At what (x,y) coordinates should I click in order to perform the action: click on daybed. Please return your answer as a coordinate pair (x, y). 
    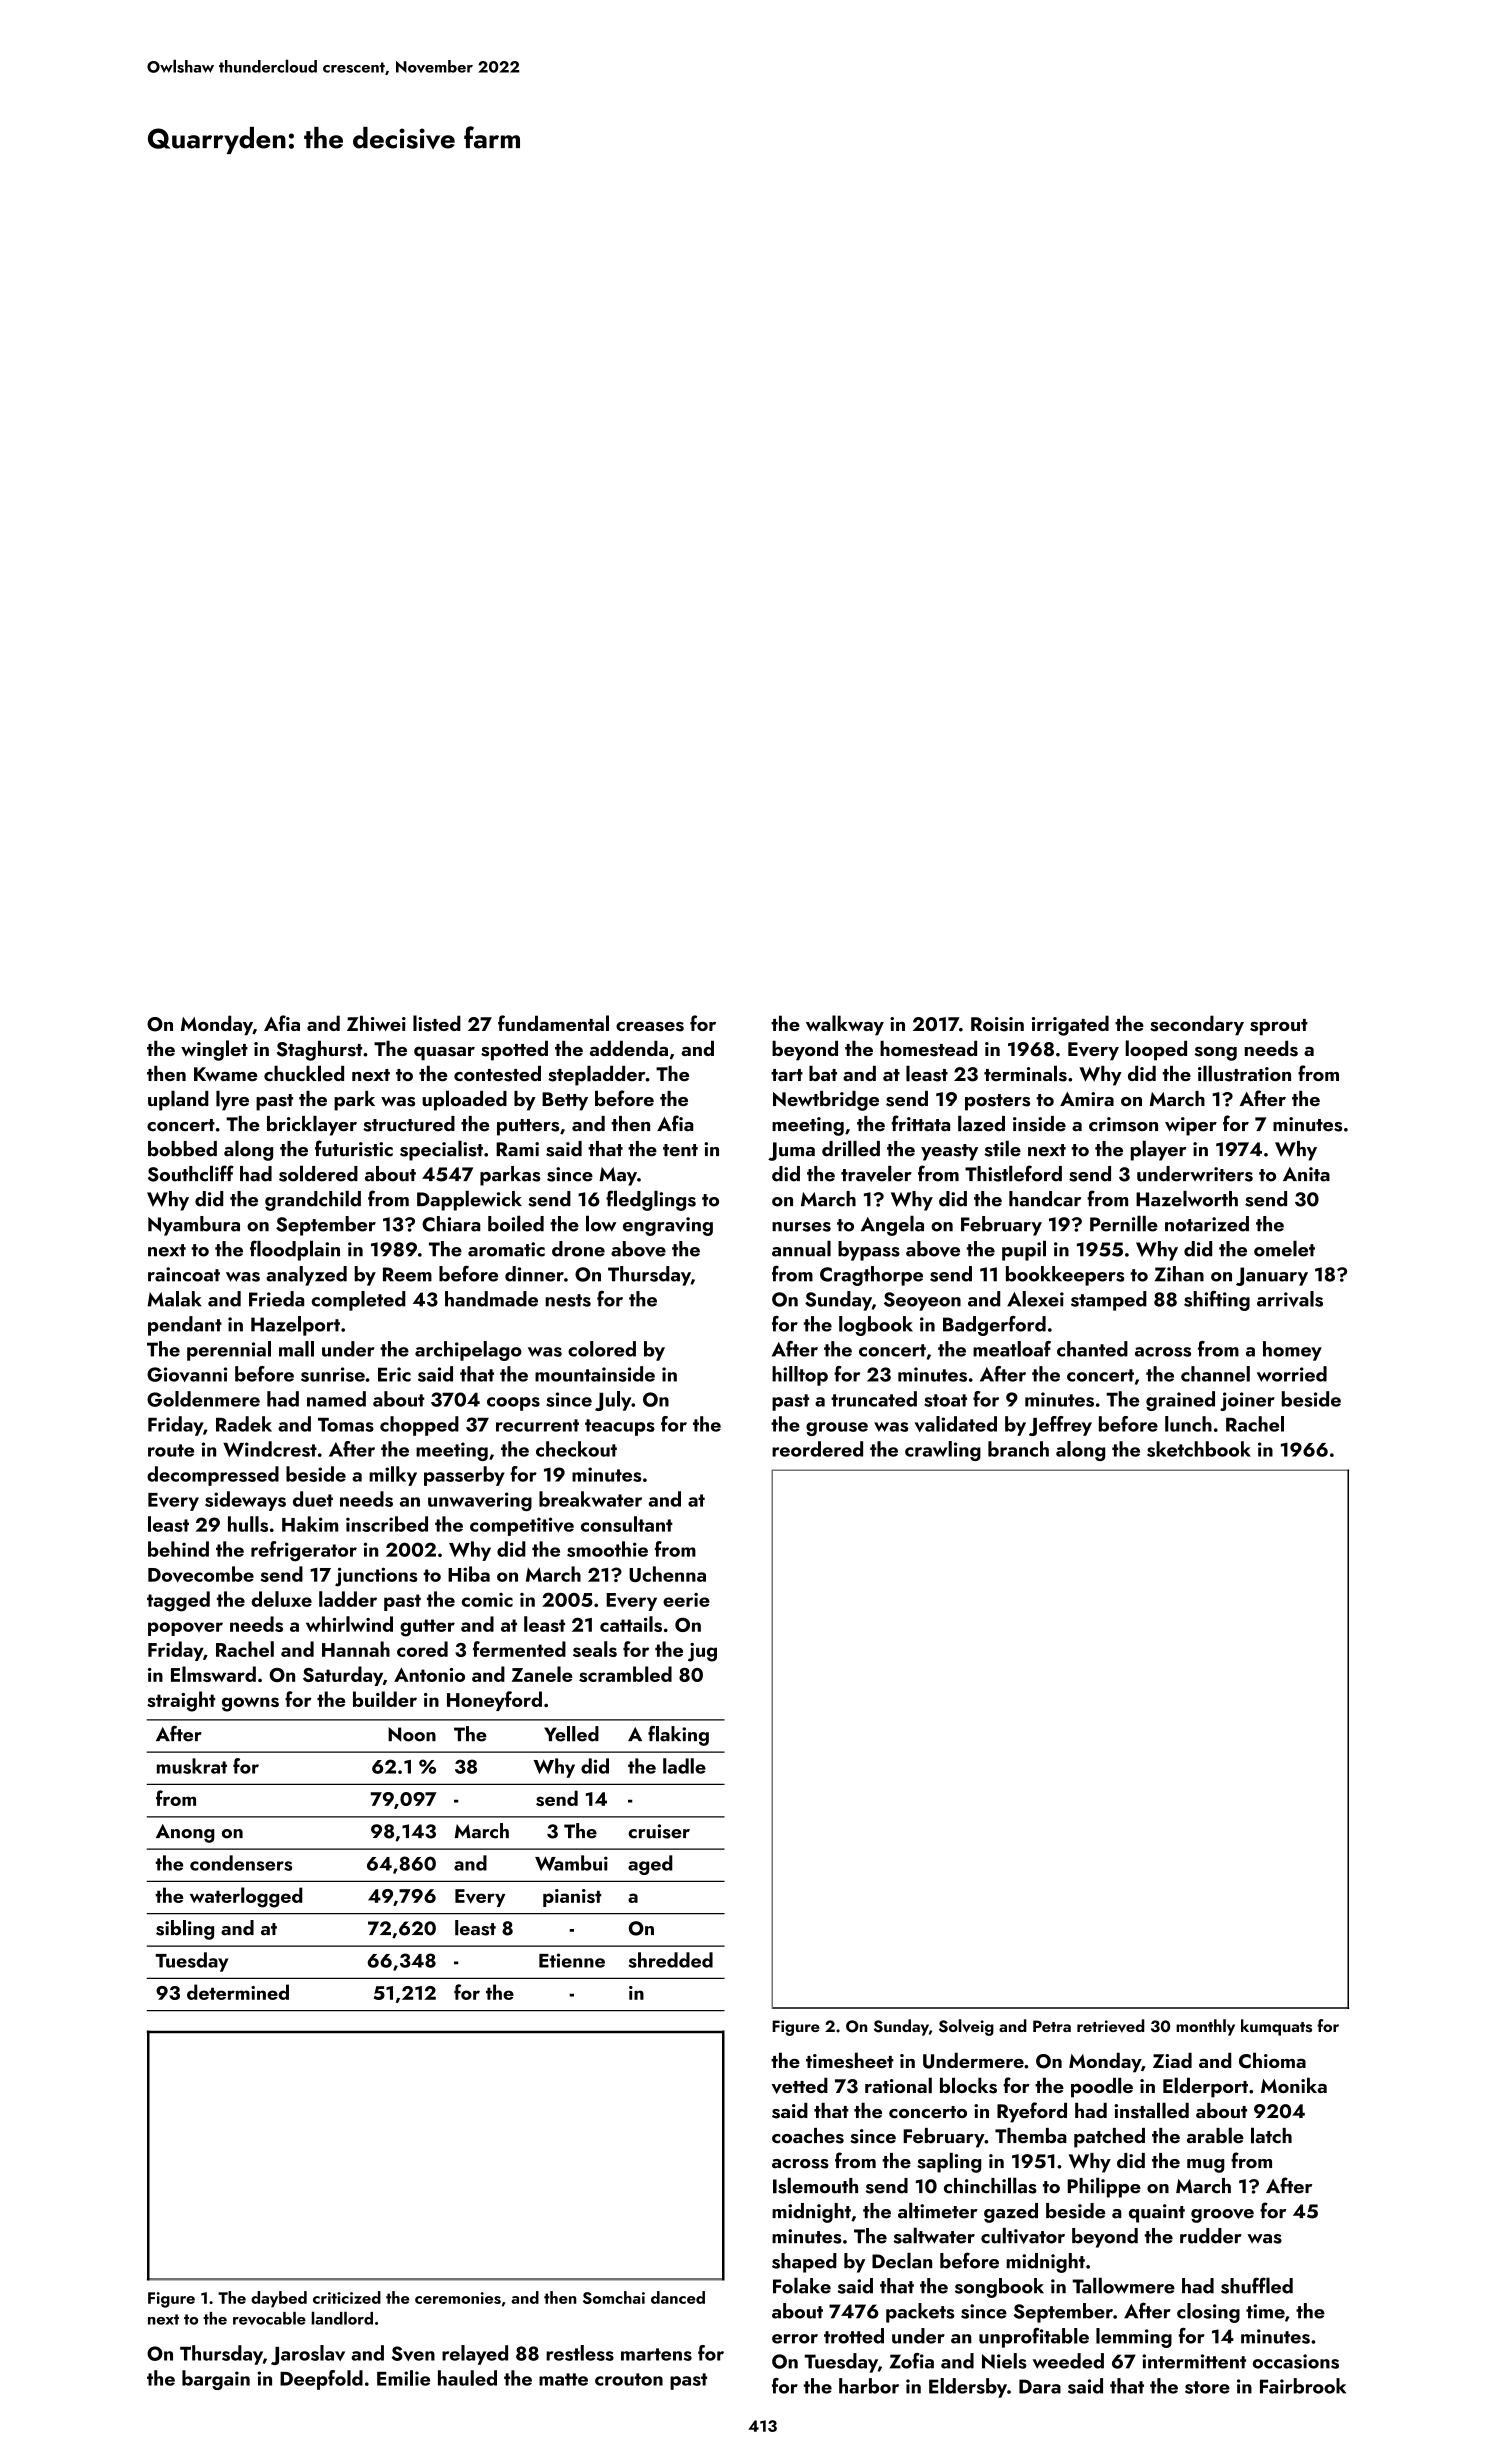
    Looking at the image, I should click on (279, 2299).
